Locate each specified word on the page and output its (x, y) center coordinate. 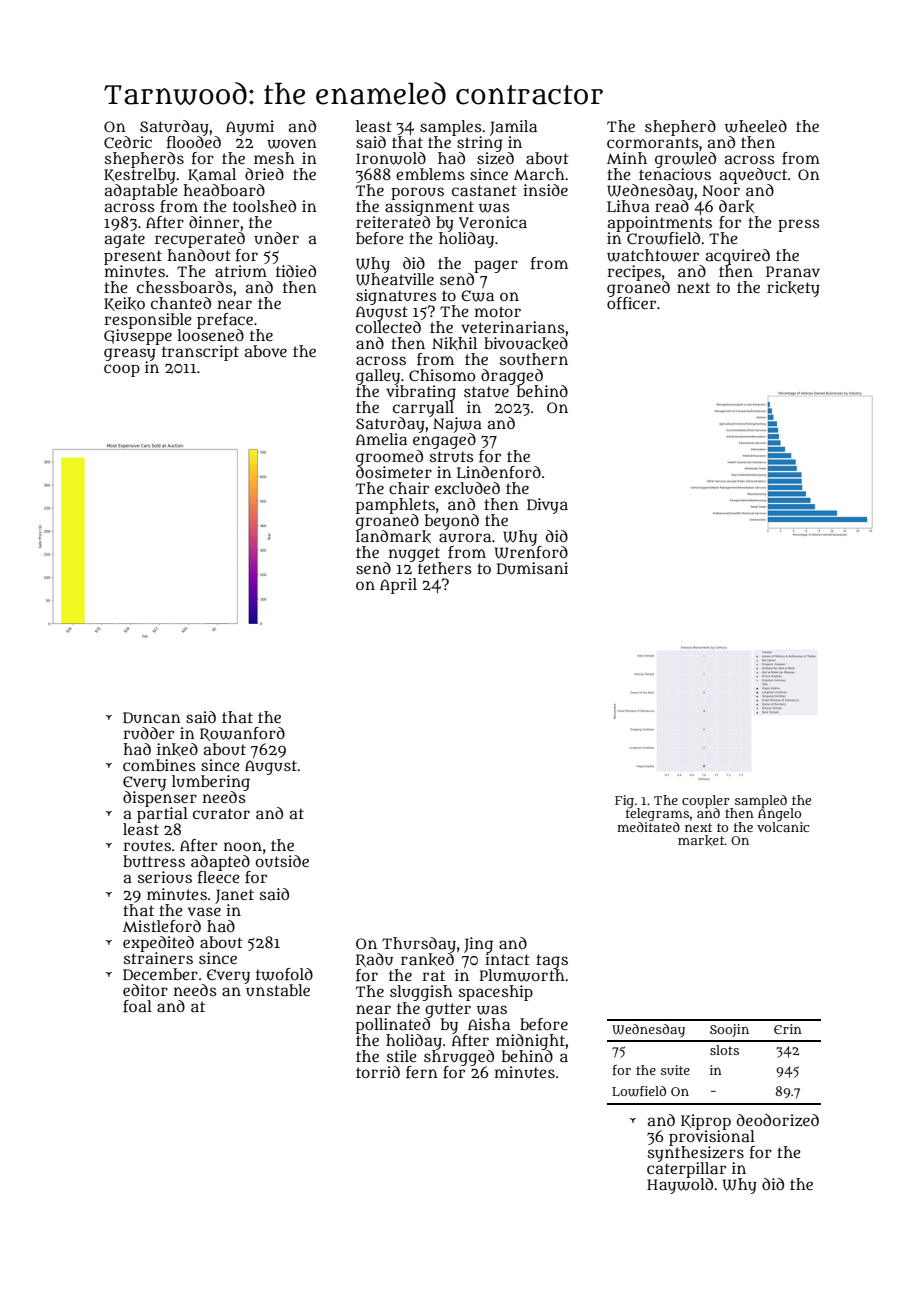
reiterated (393, 222)
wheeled (756, 126)
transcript (200, 353)
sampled (761, 801)
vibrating (421, 393)
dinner (214, 222)
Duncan (152, 718)
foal (137, 1006)
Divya (547, 506)
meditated (648, 826)
